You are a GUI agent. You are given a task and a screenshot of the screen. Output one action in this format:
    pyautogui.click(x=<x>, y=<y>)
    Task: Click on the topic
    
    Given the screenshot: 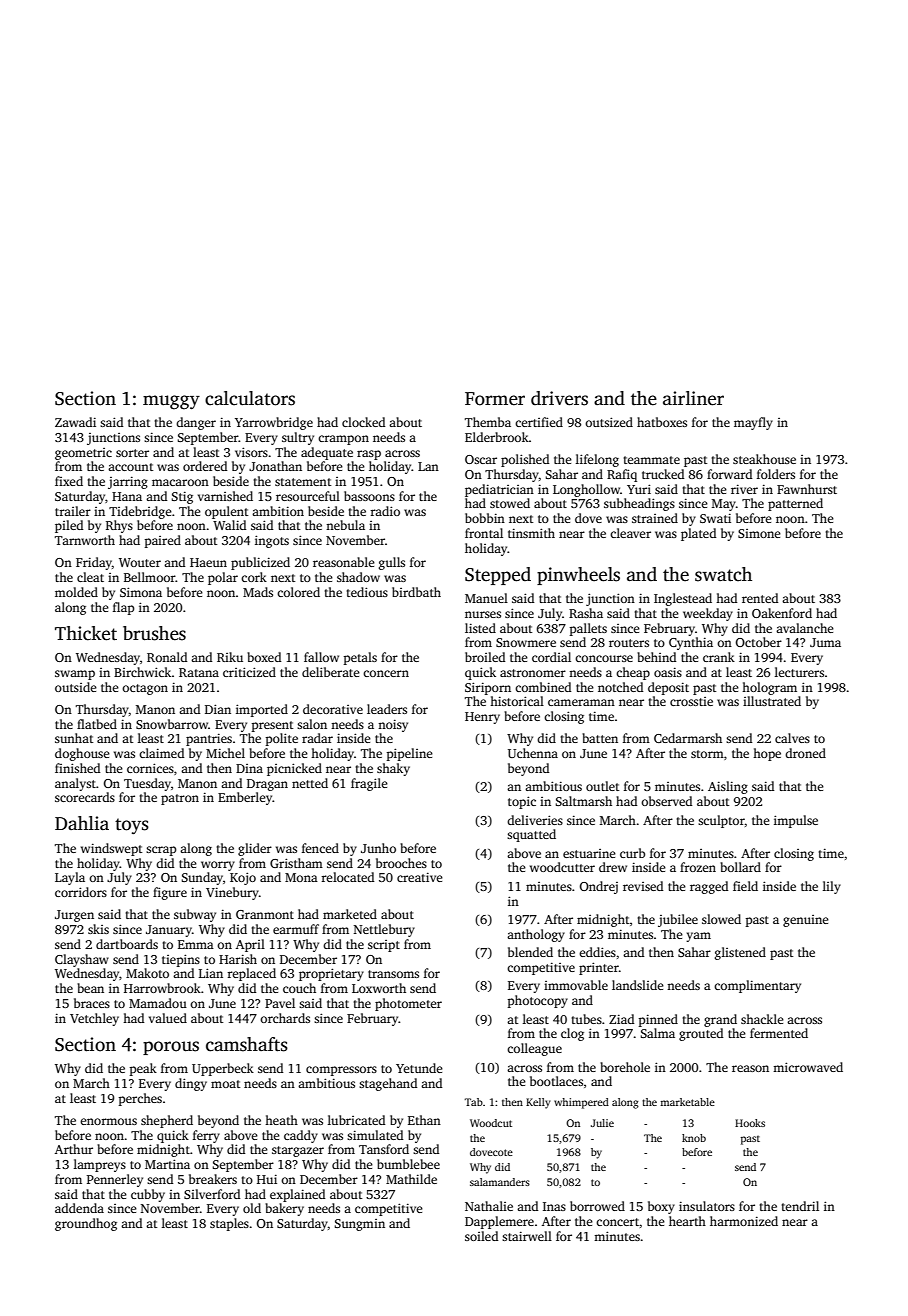 What is the action you would take?
    pyautogui.click(x=522, y=802)
